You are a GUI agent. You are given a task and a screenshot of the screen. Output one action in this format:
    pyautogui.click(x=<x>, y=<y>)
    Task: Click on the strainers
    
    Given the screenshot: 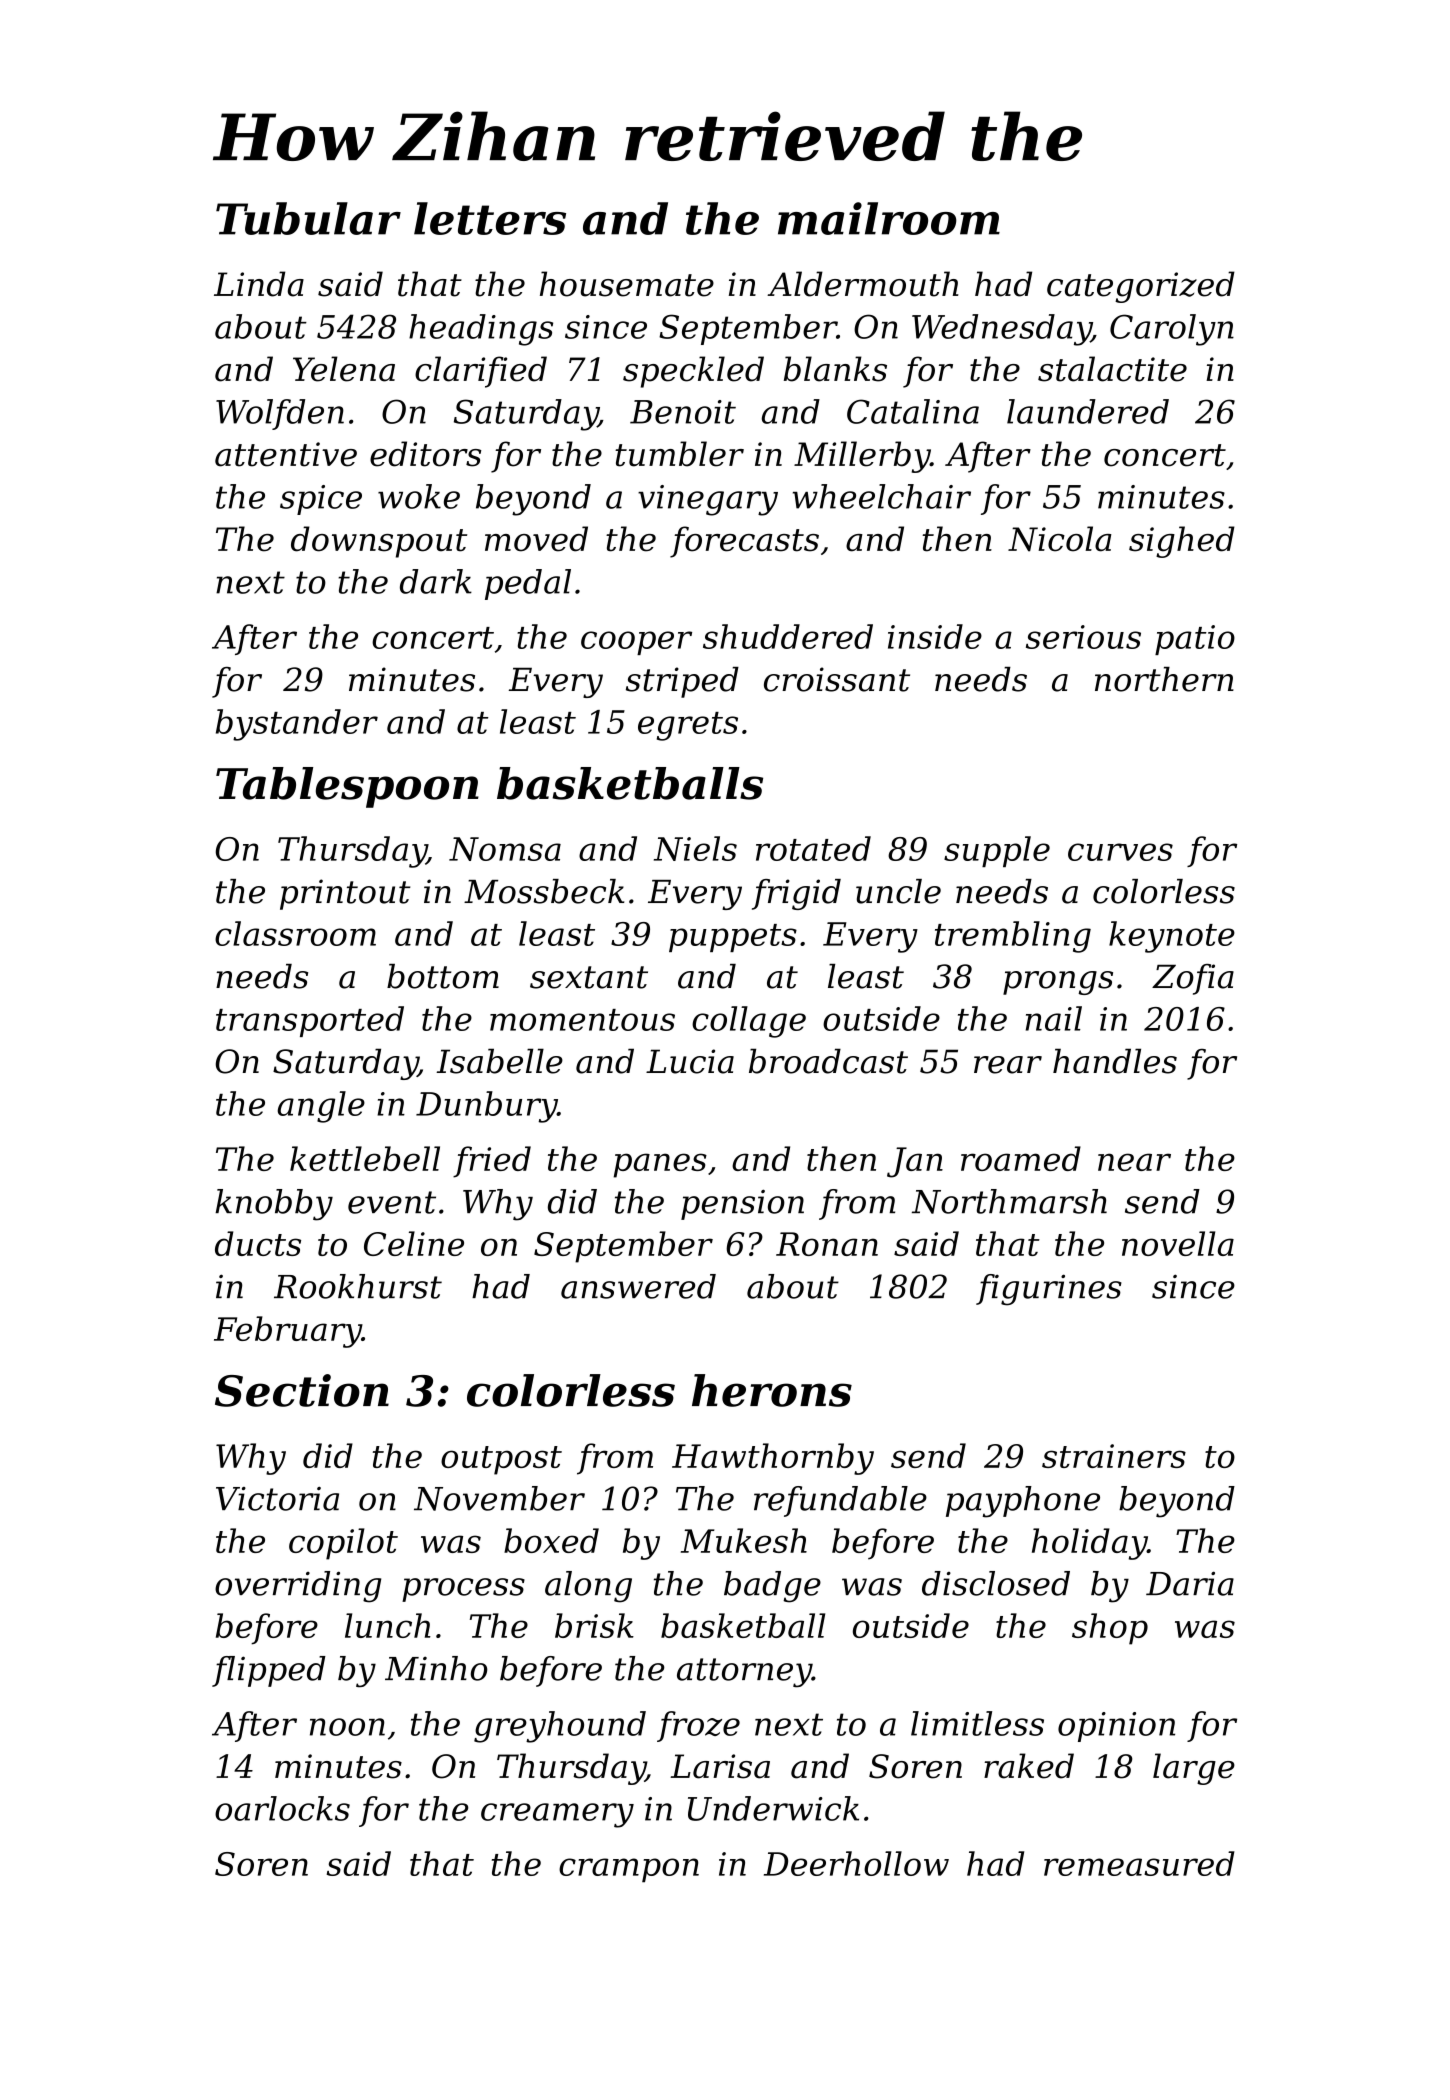 What is the action you would take?
    pyautogui.click(x=1114, y=1456)
